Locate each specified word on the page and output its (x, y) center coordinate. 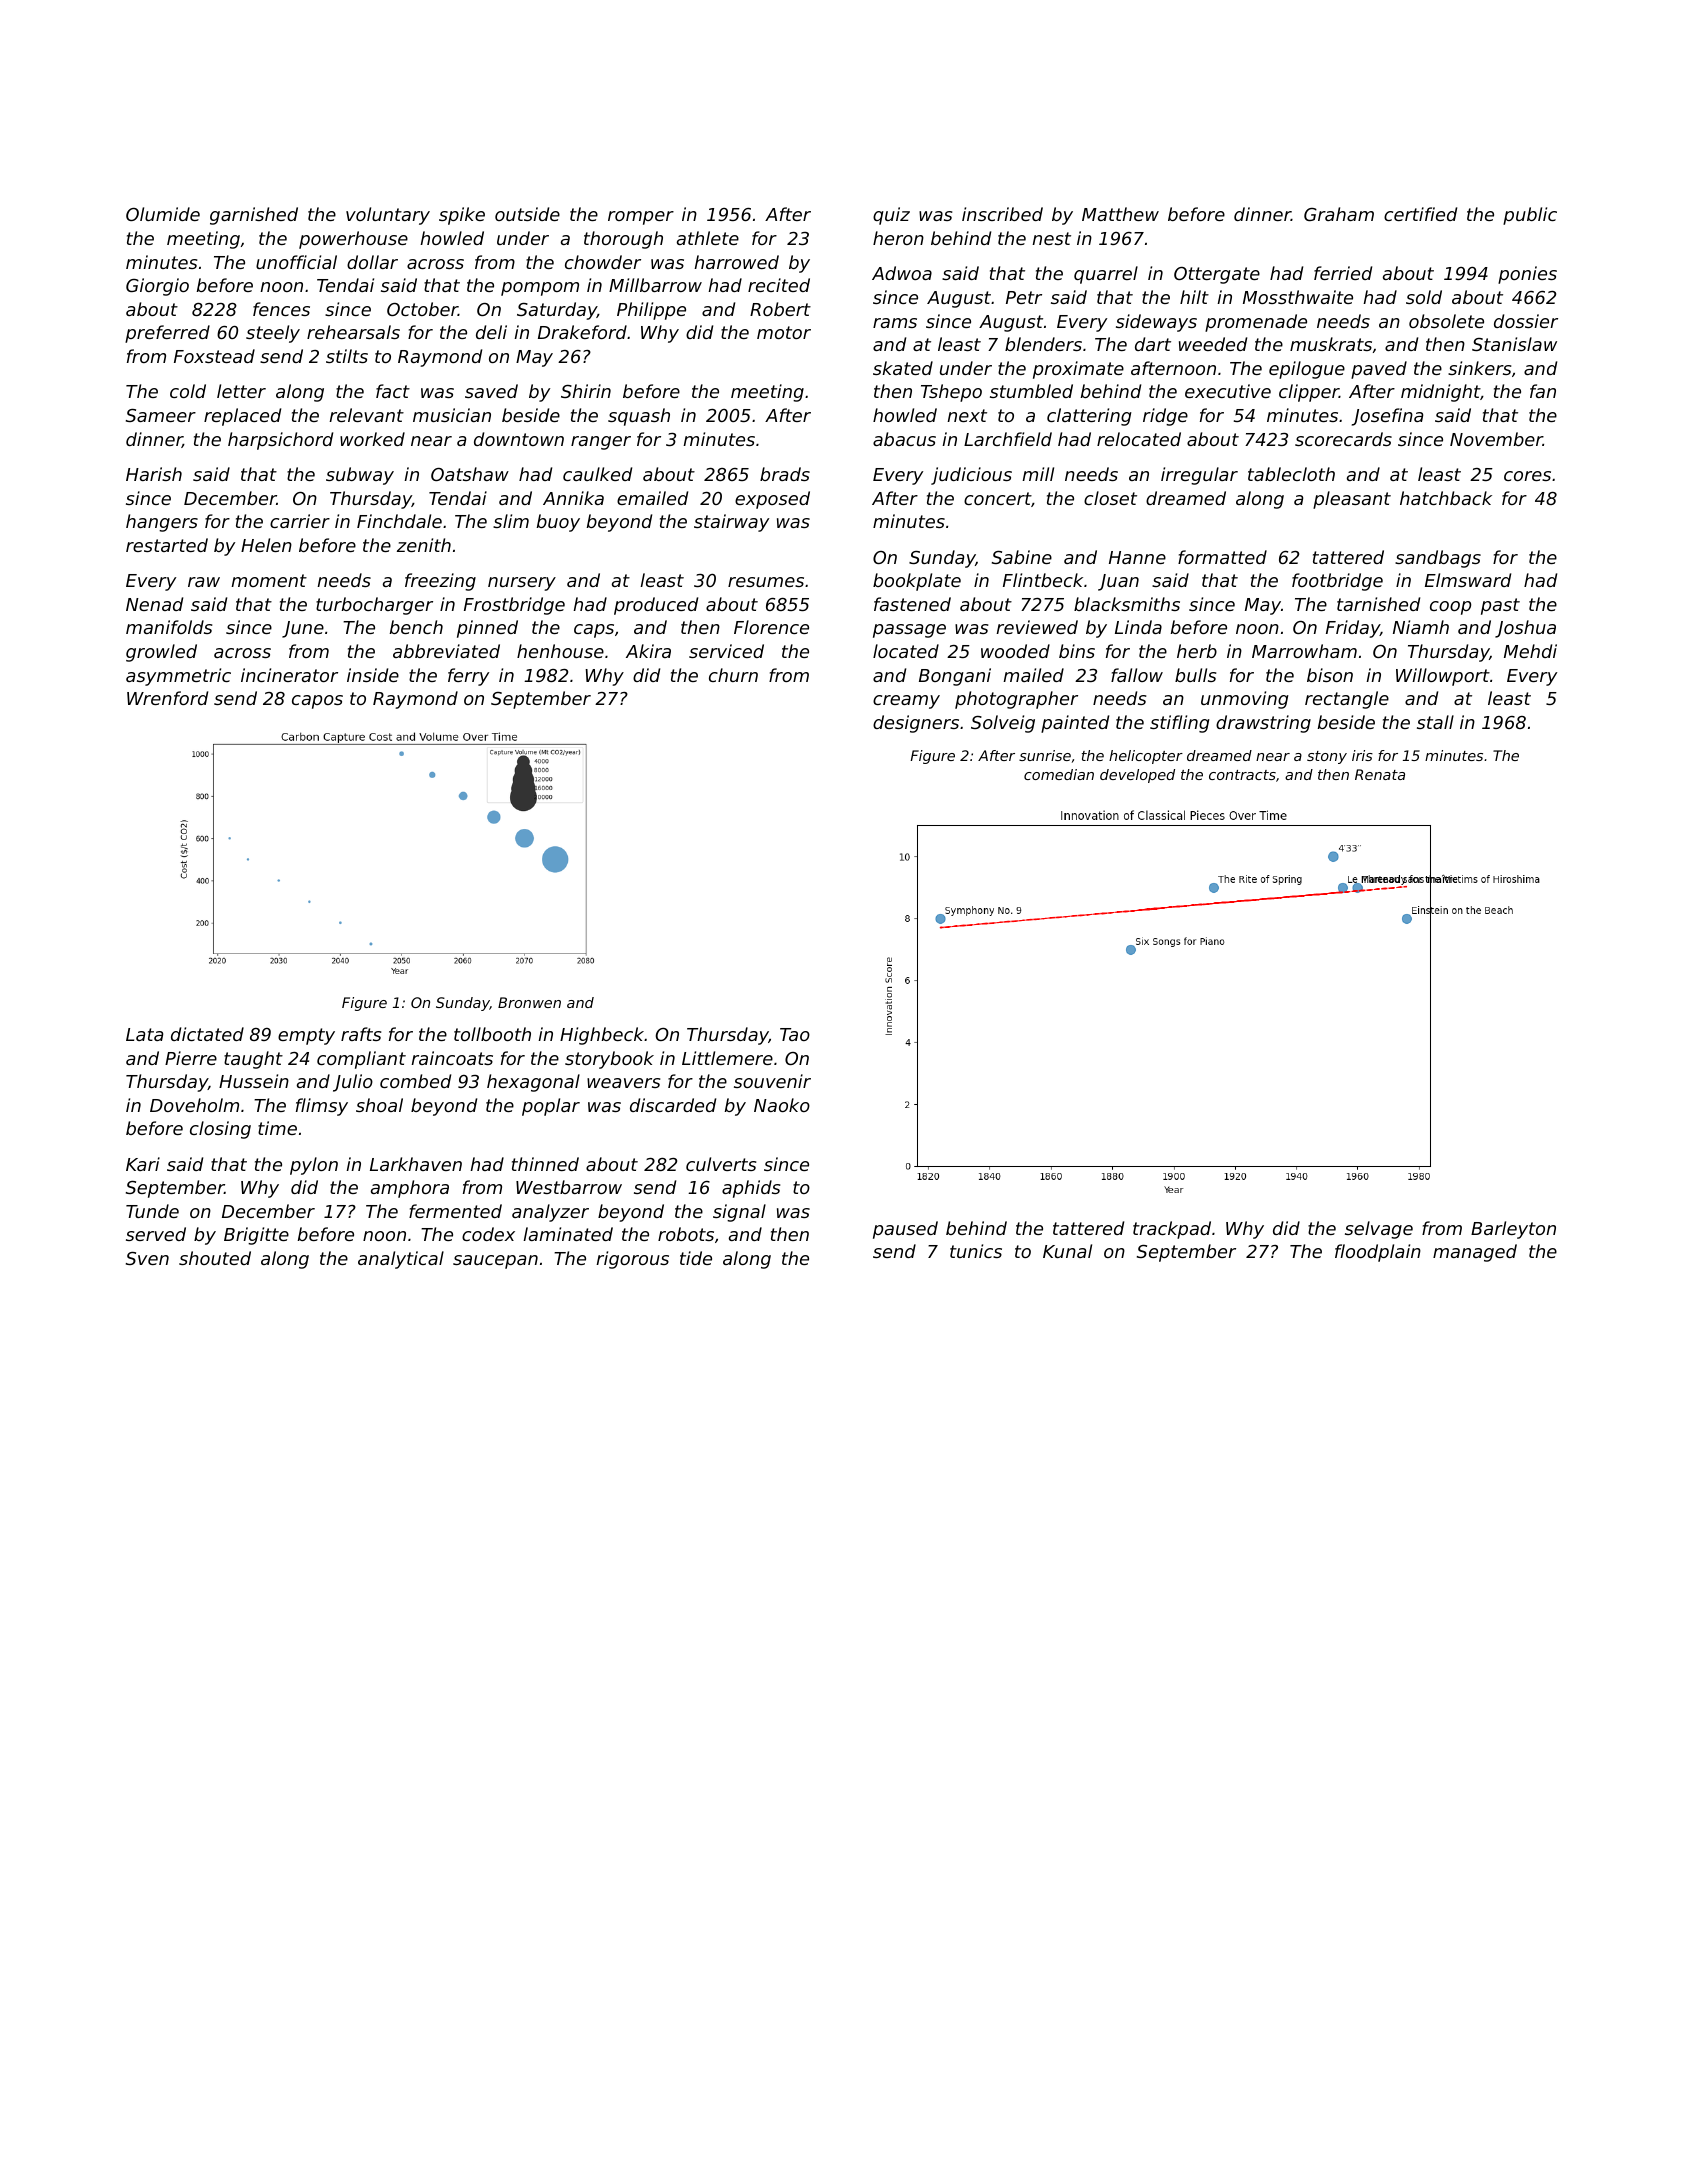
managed (1475, 1253)
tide (696, 1258)
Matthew (1120, 214)
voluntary (388, 216)
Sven (147, 1258)
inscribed (1002, 214)
